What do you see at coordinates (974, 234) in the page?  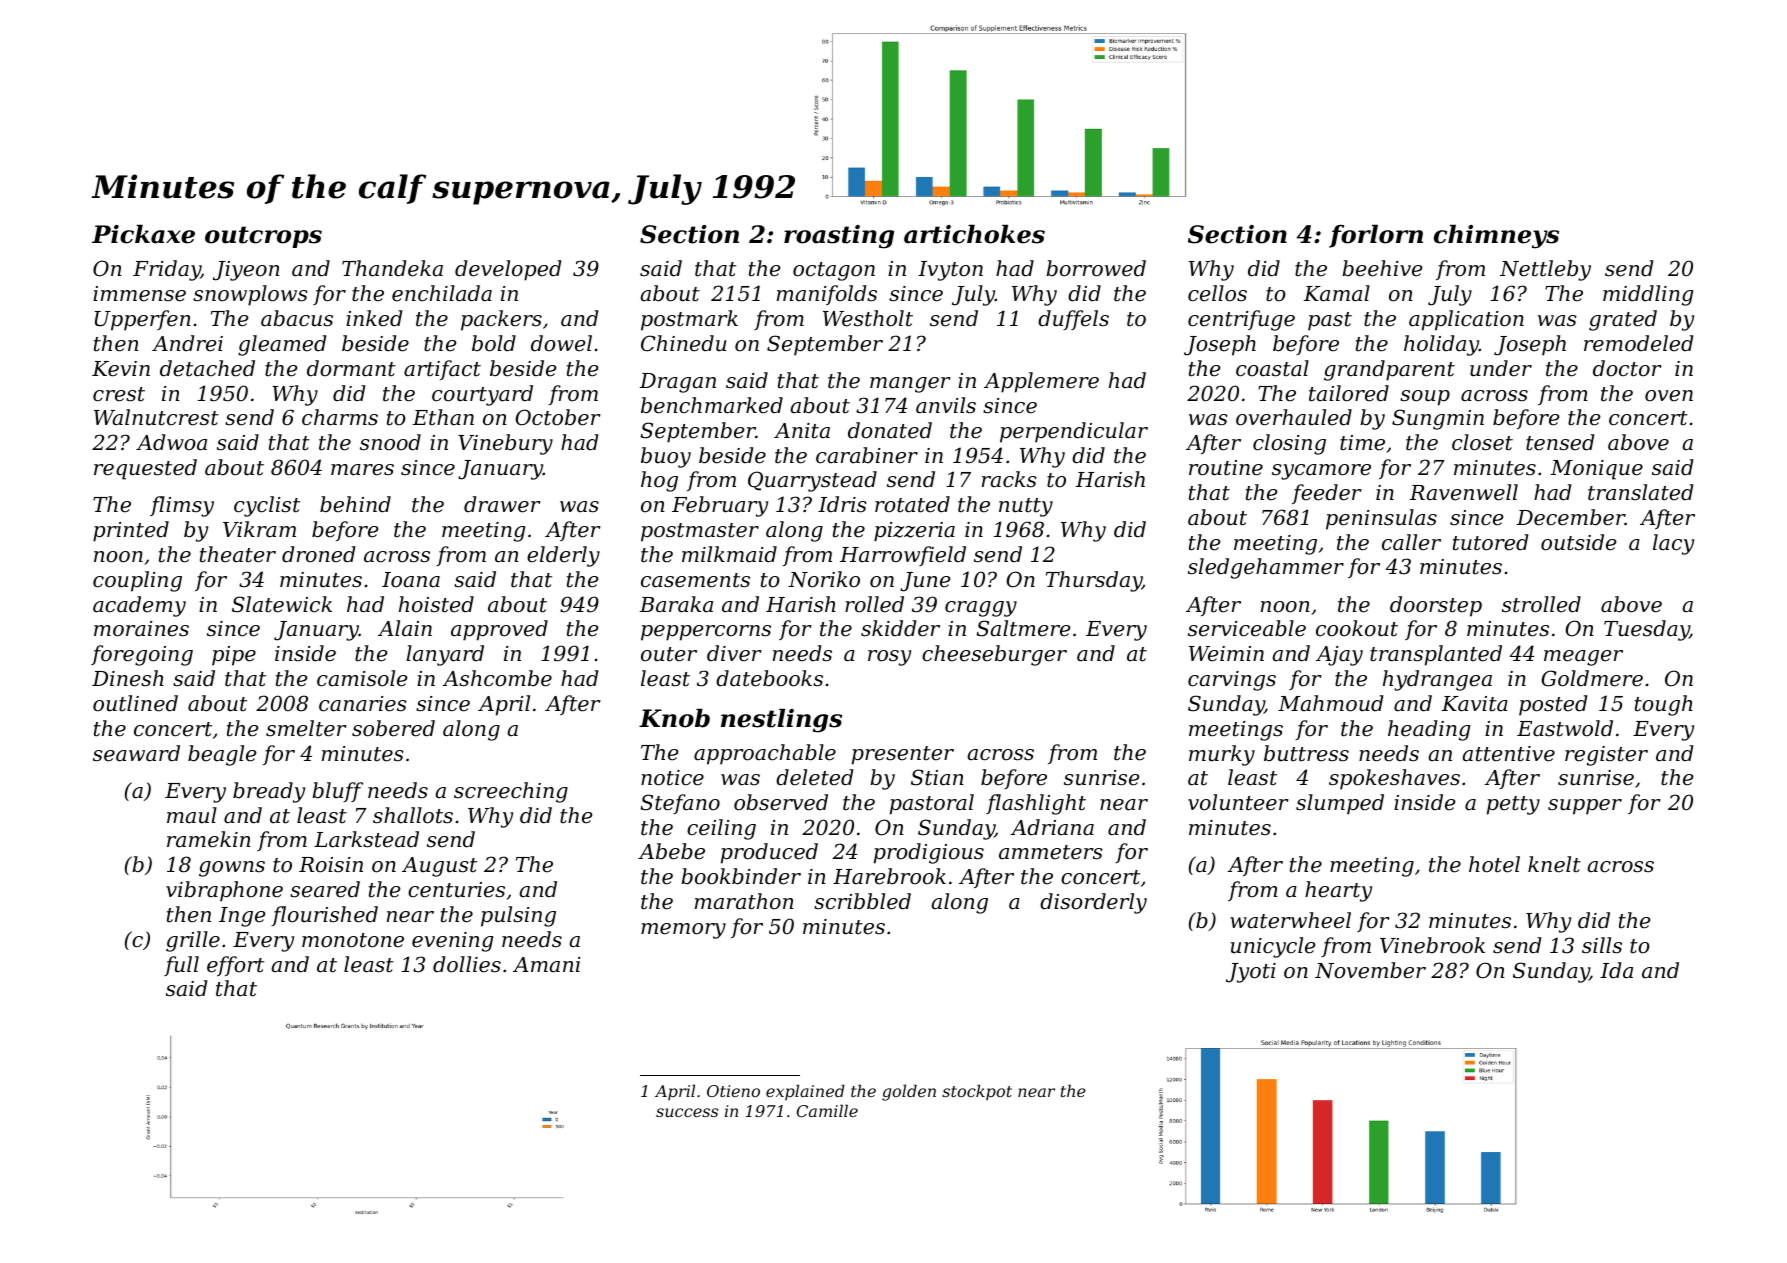 I see `artichokes` at bounding box center [974, 234].
